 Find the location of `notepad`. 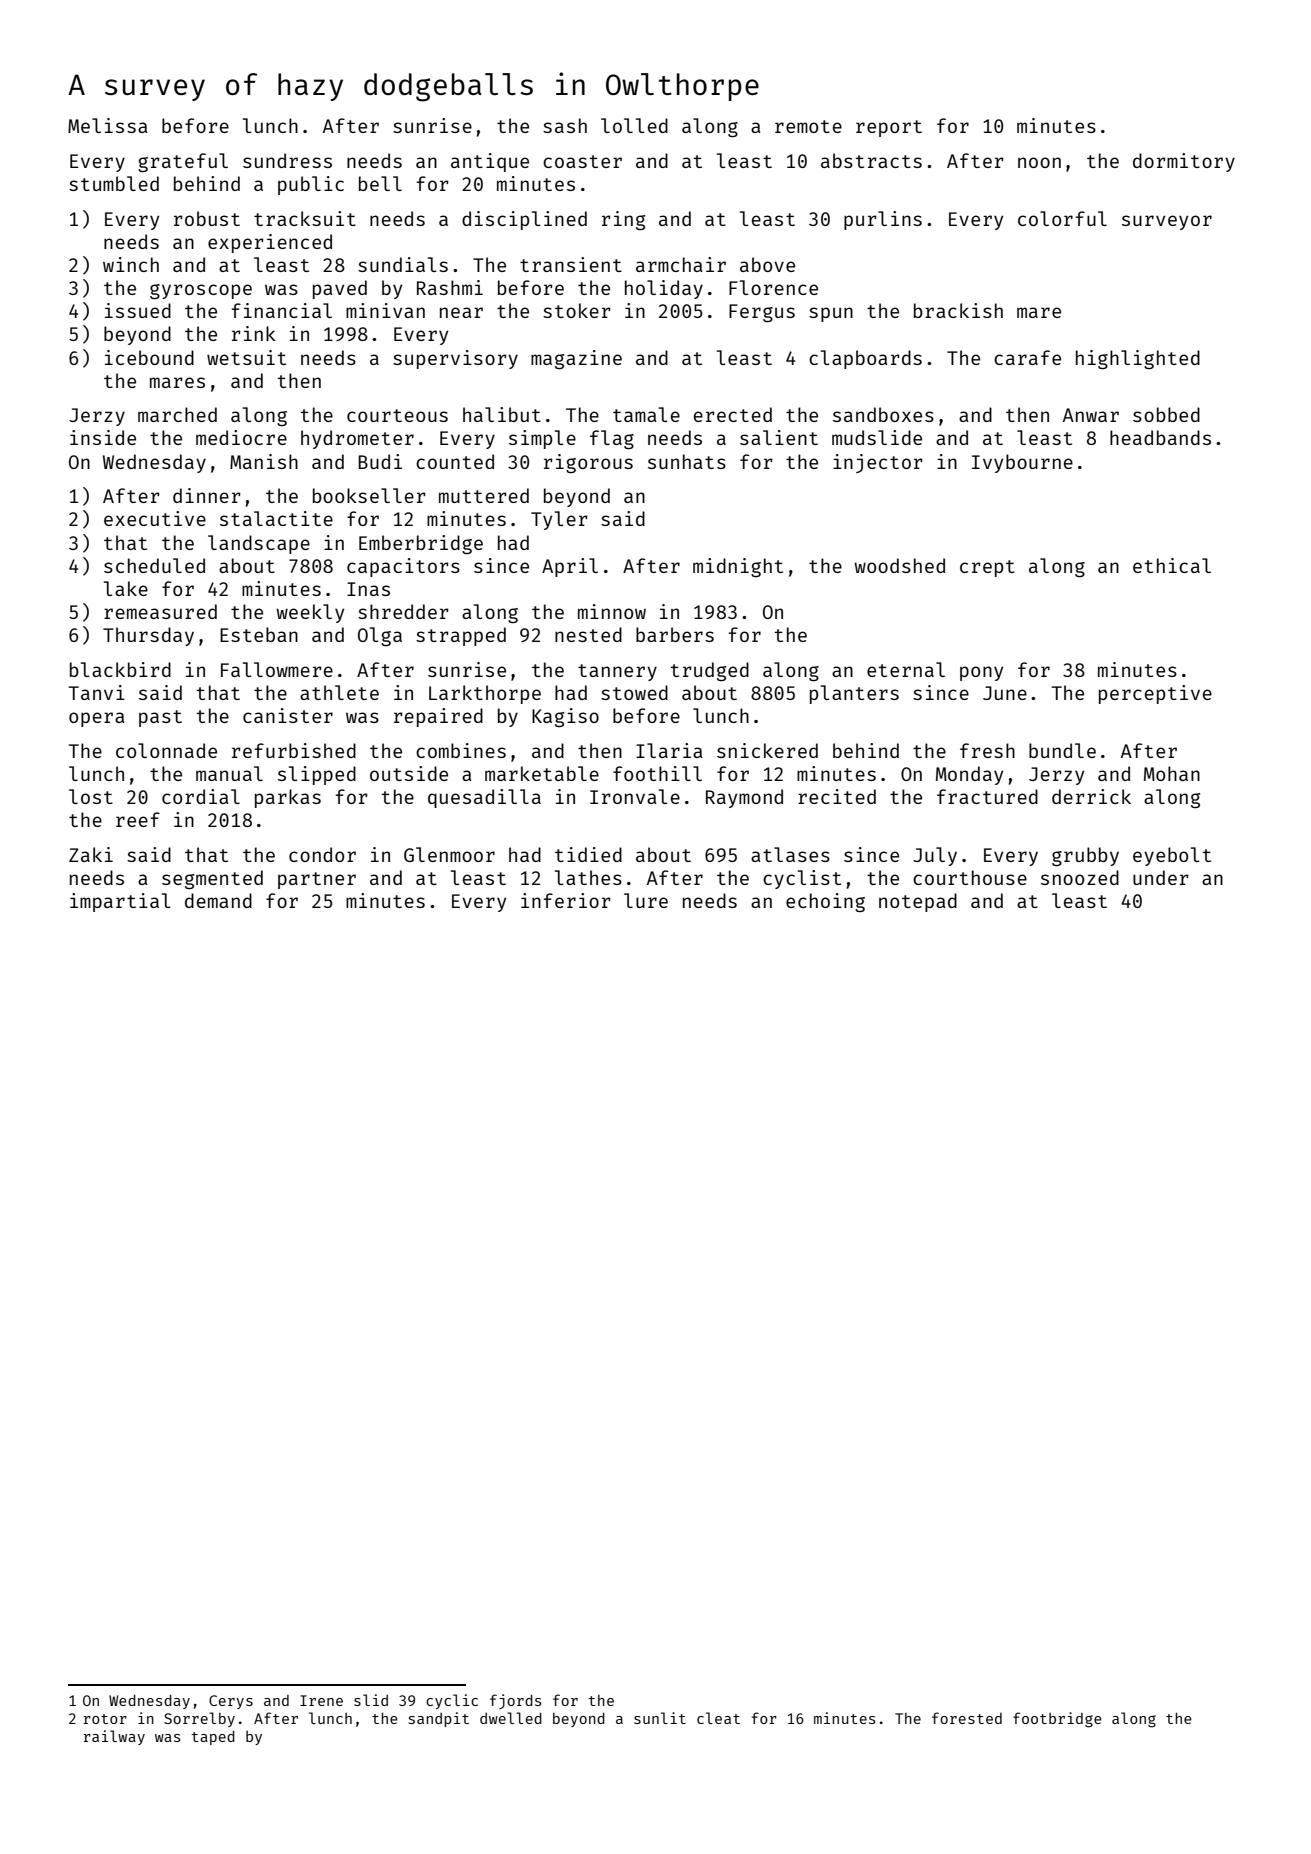

notepad is located at coordinates (918, 902).
